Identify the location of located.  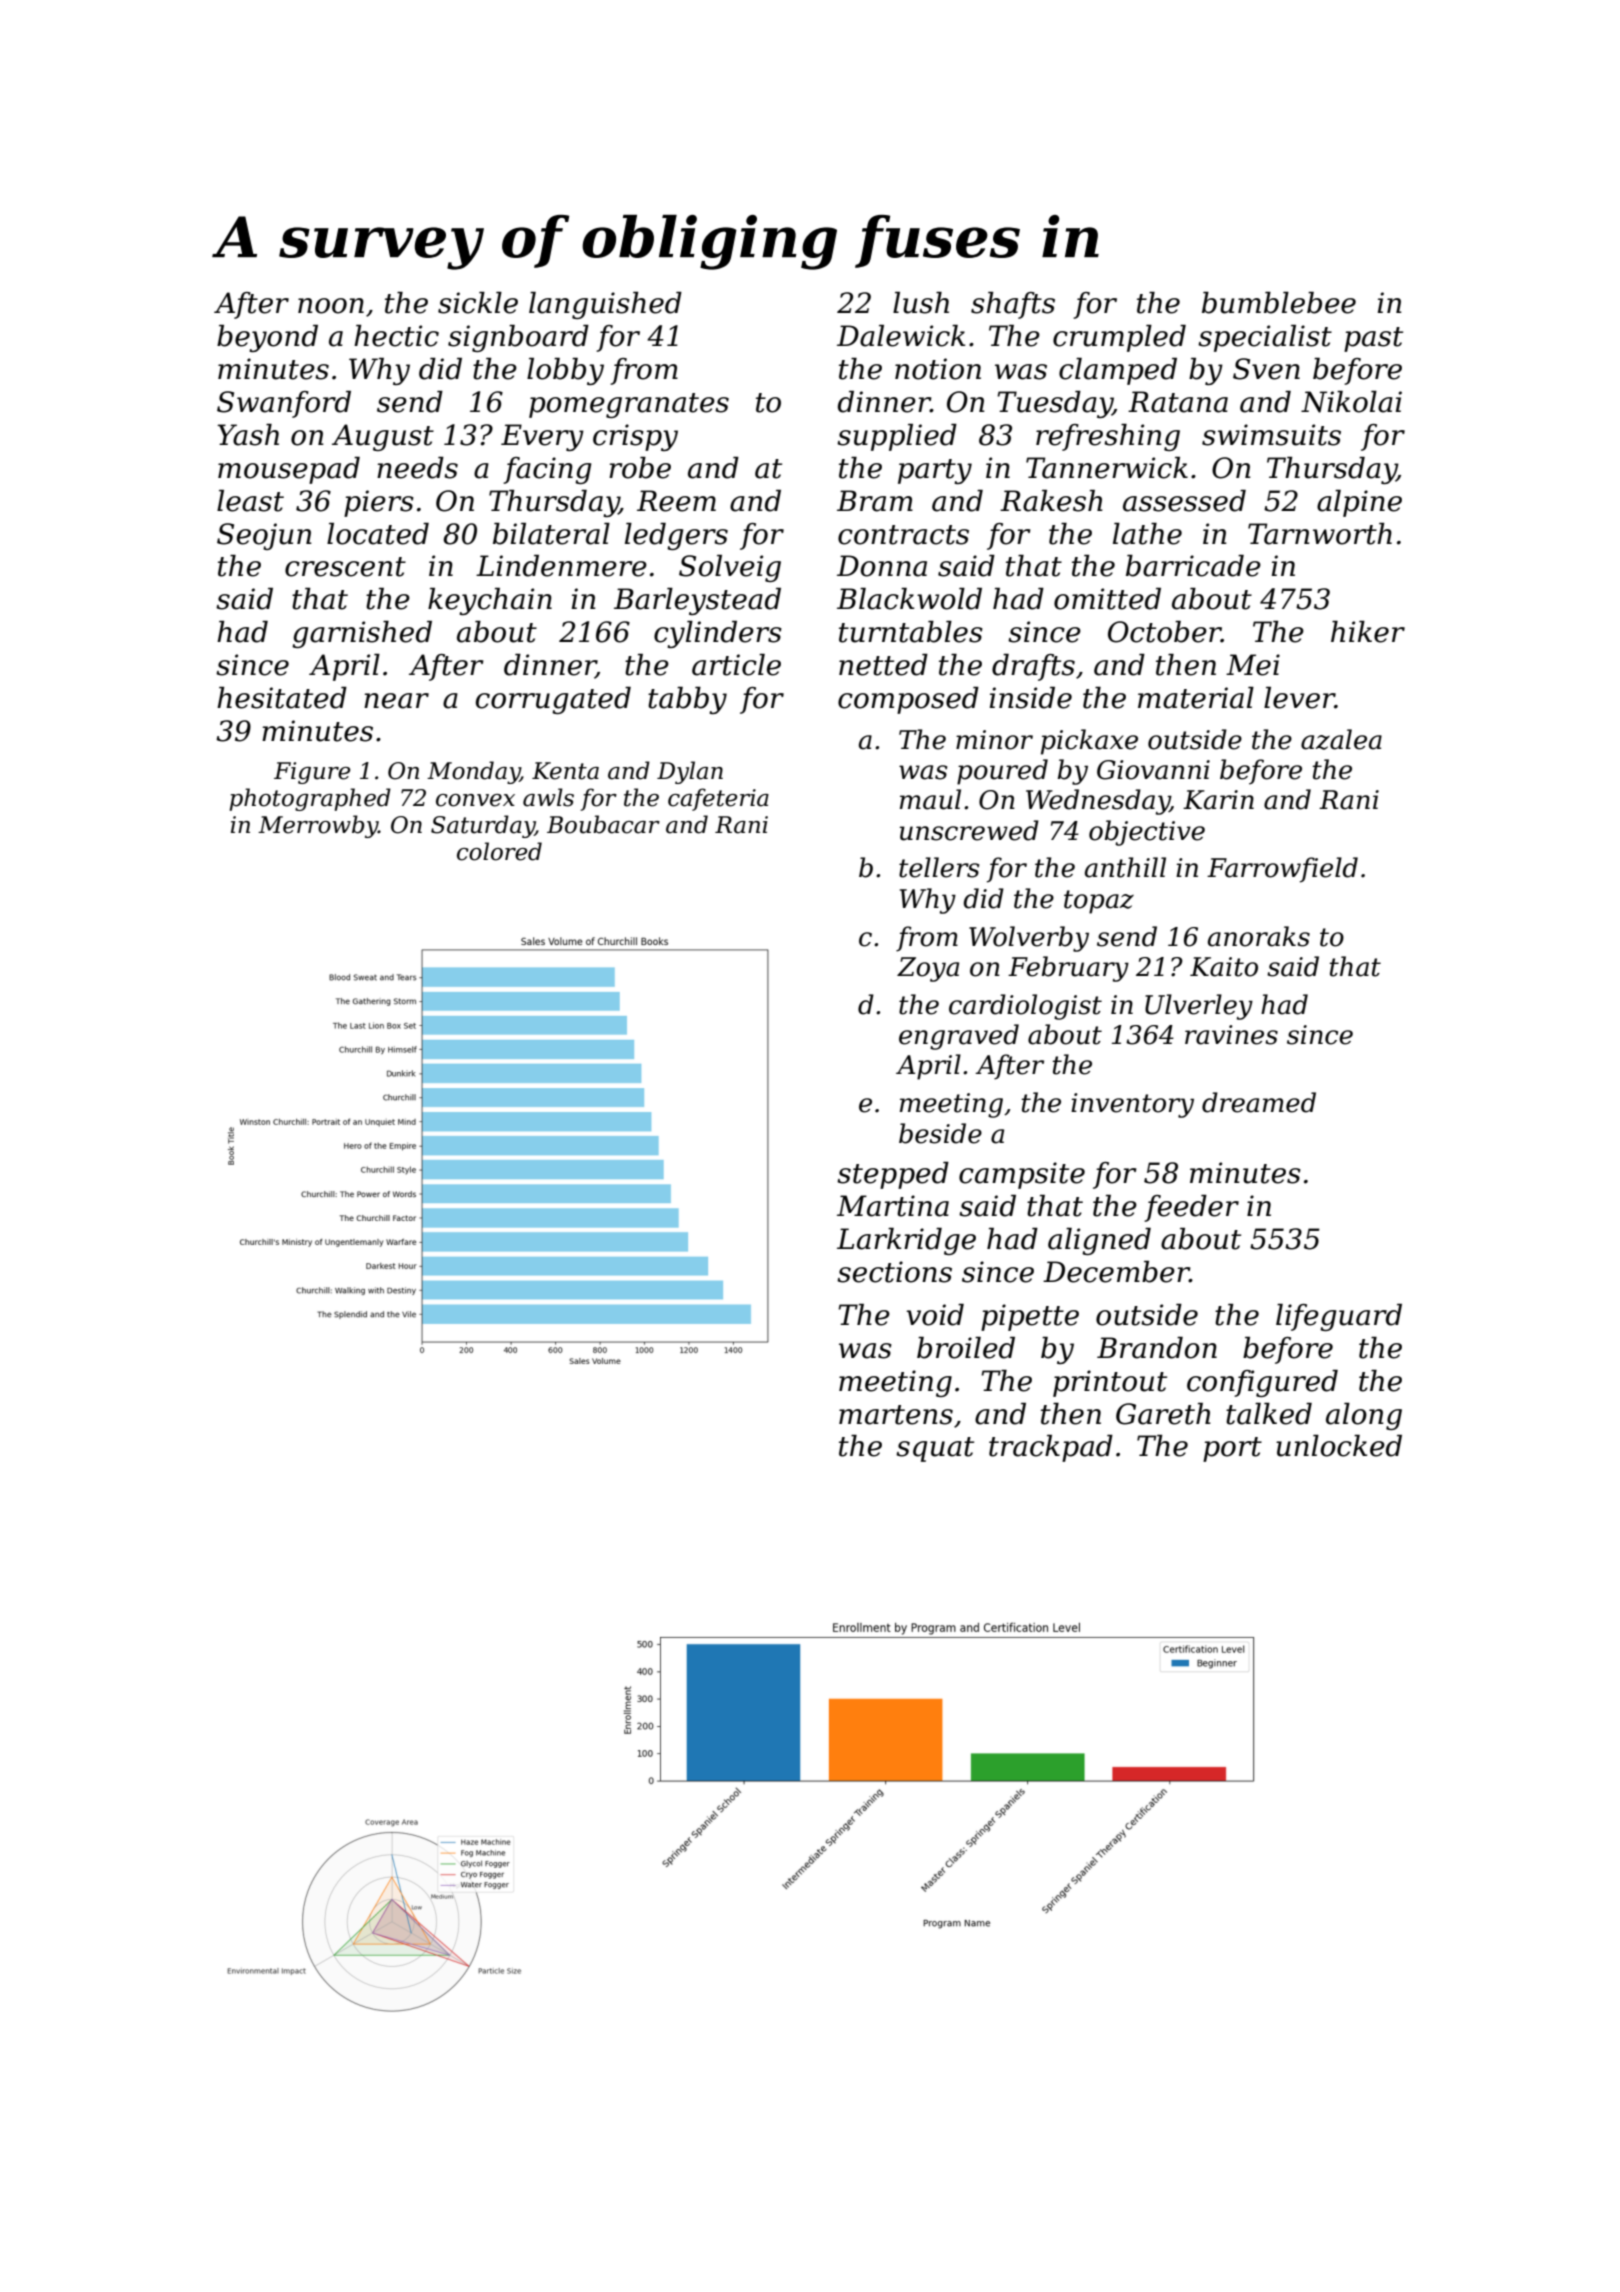
(378, 534).
